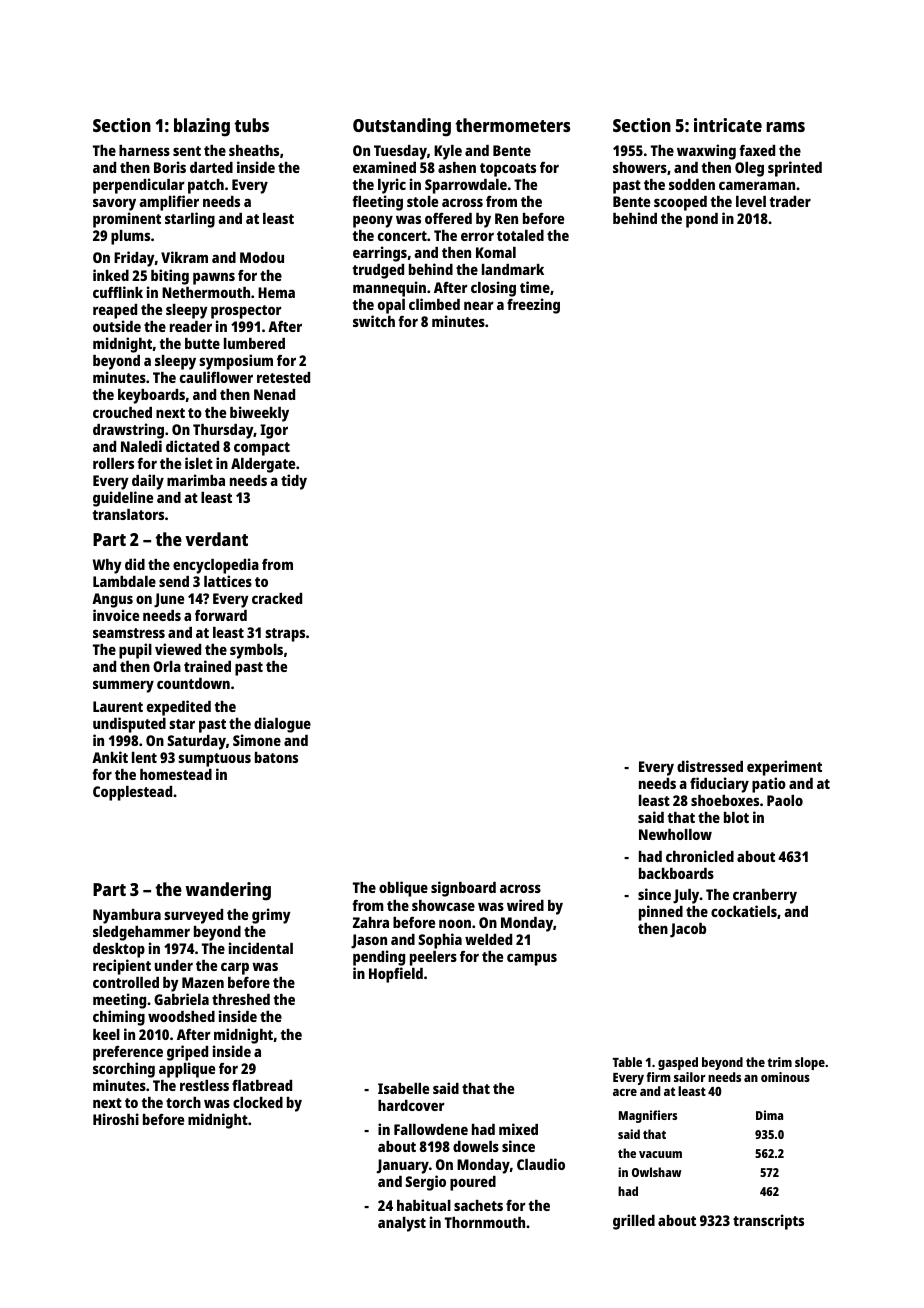 This image has height=1308, width=924. I want to click on Copplestead, so click(132, 793).
